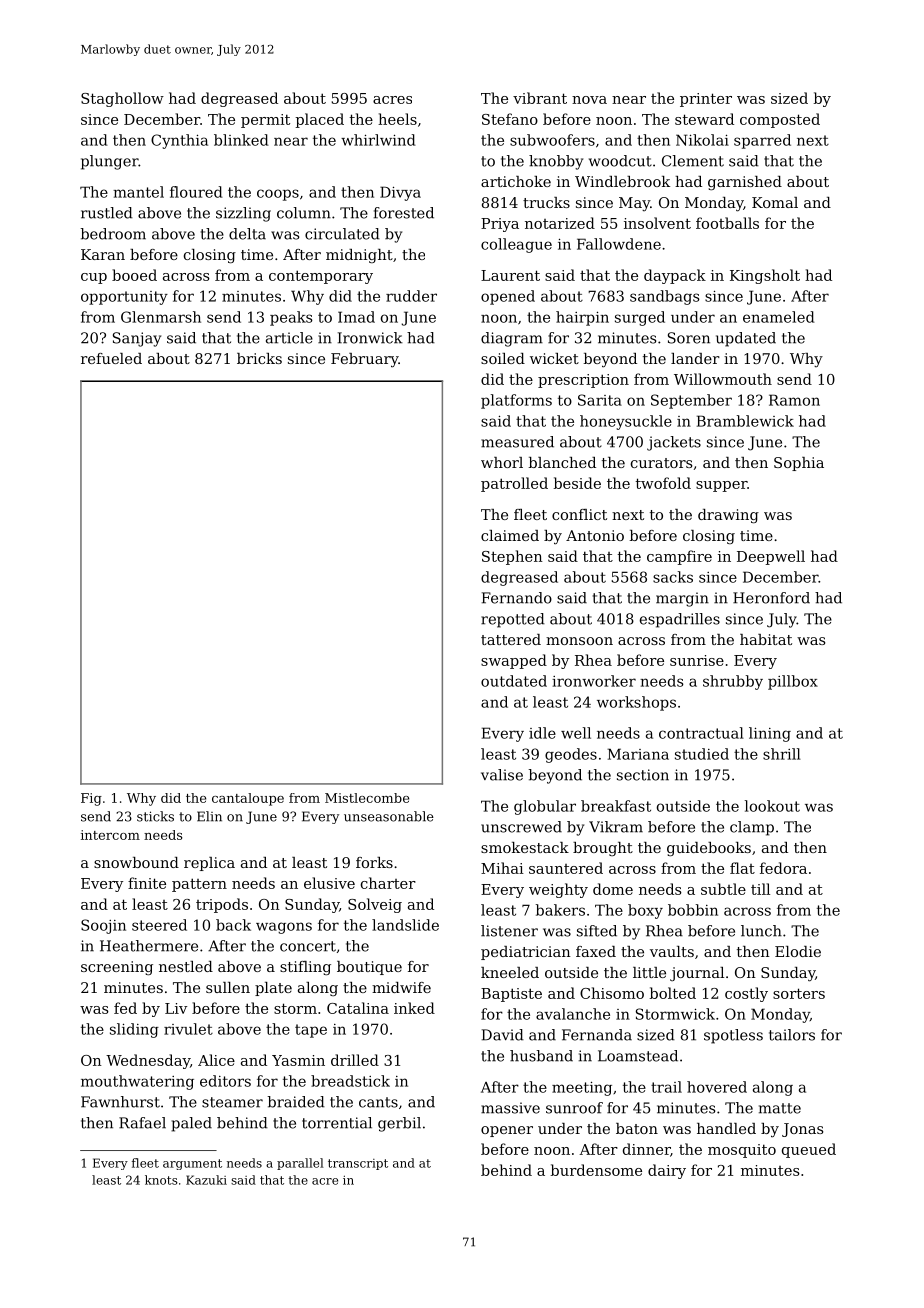  What do you see at coordinates (206, 1180) in the screenshot?
I see `Kazuki` at bounding box center [206, 1180].
